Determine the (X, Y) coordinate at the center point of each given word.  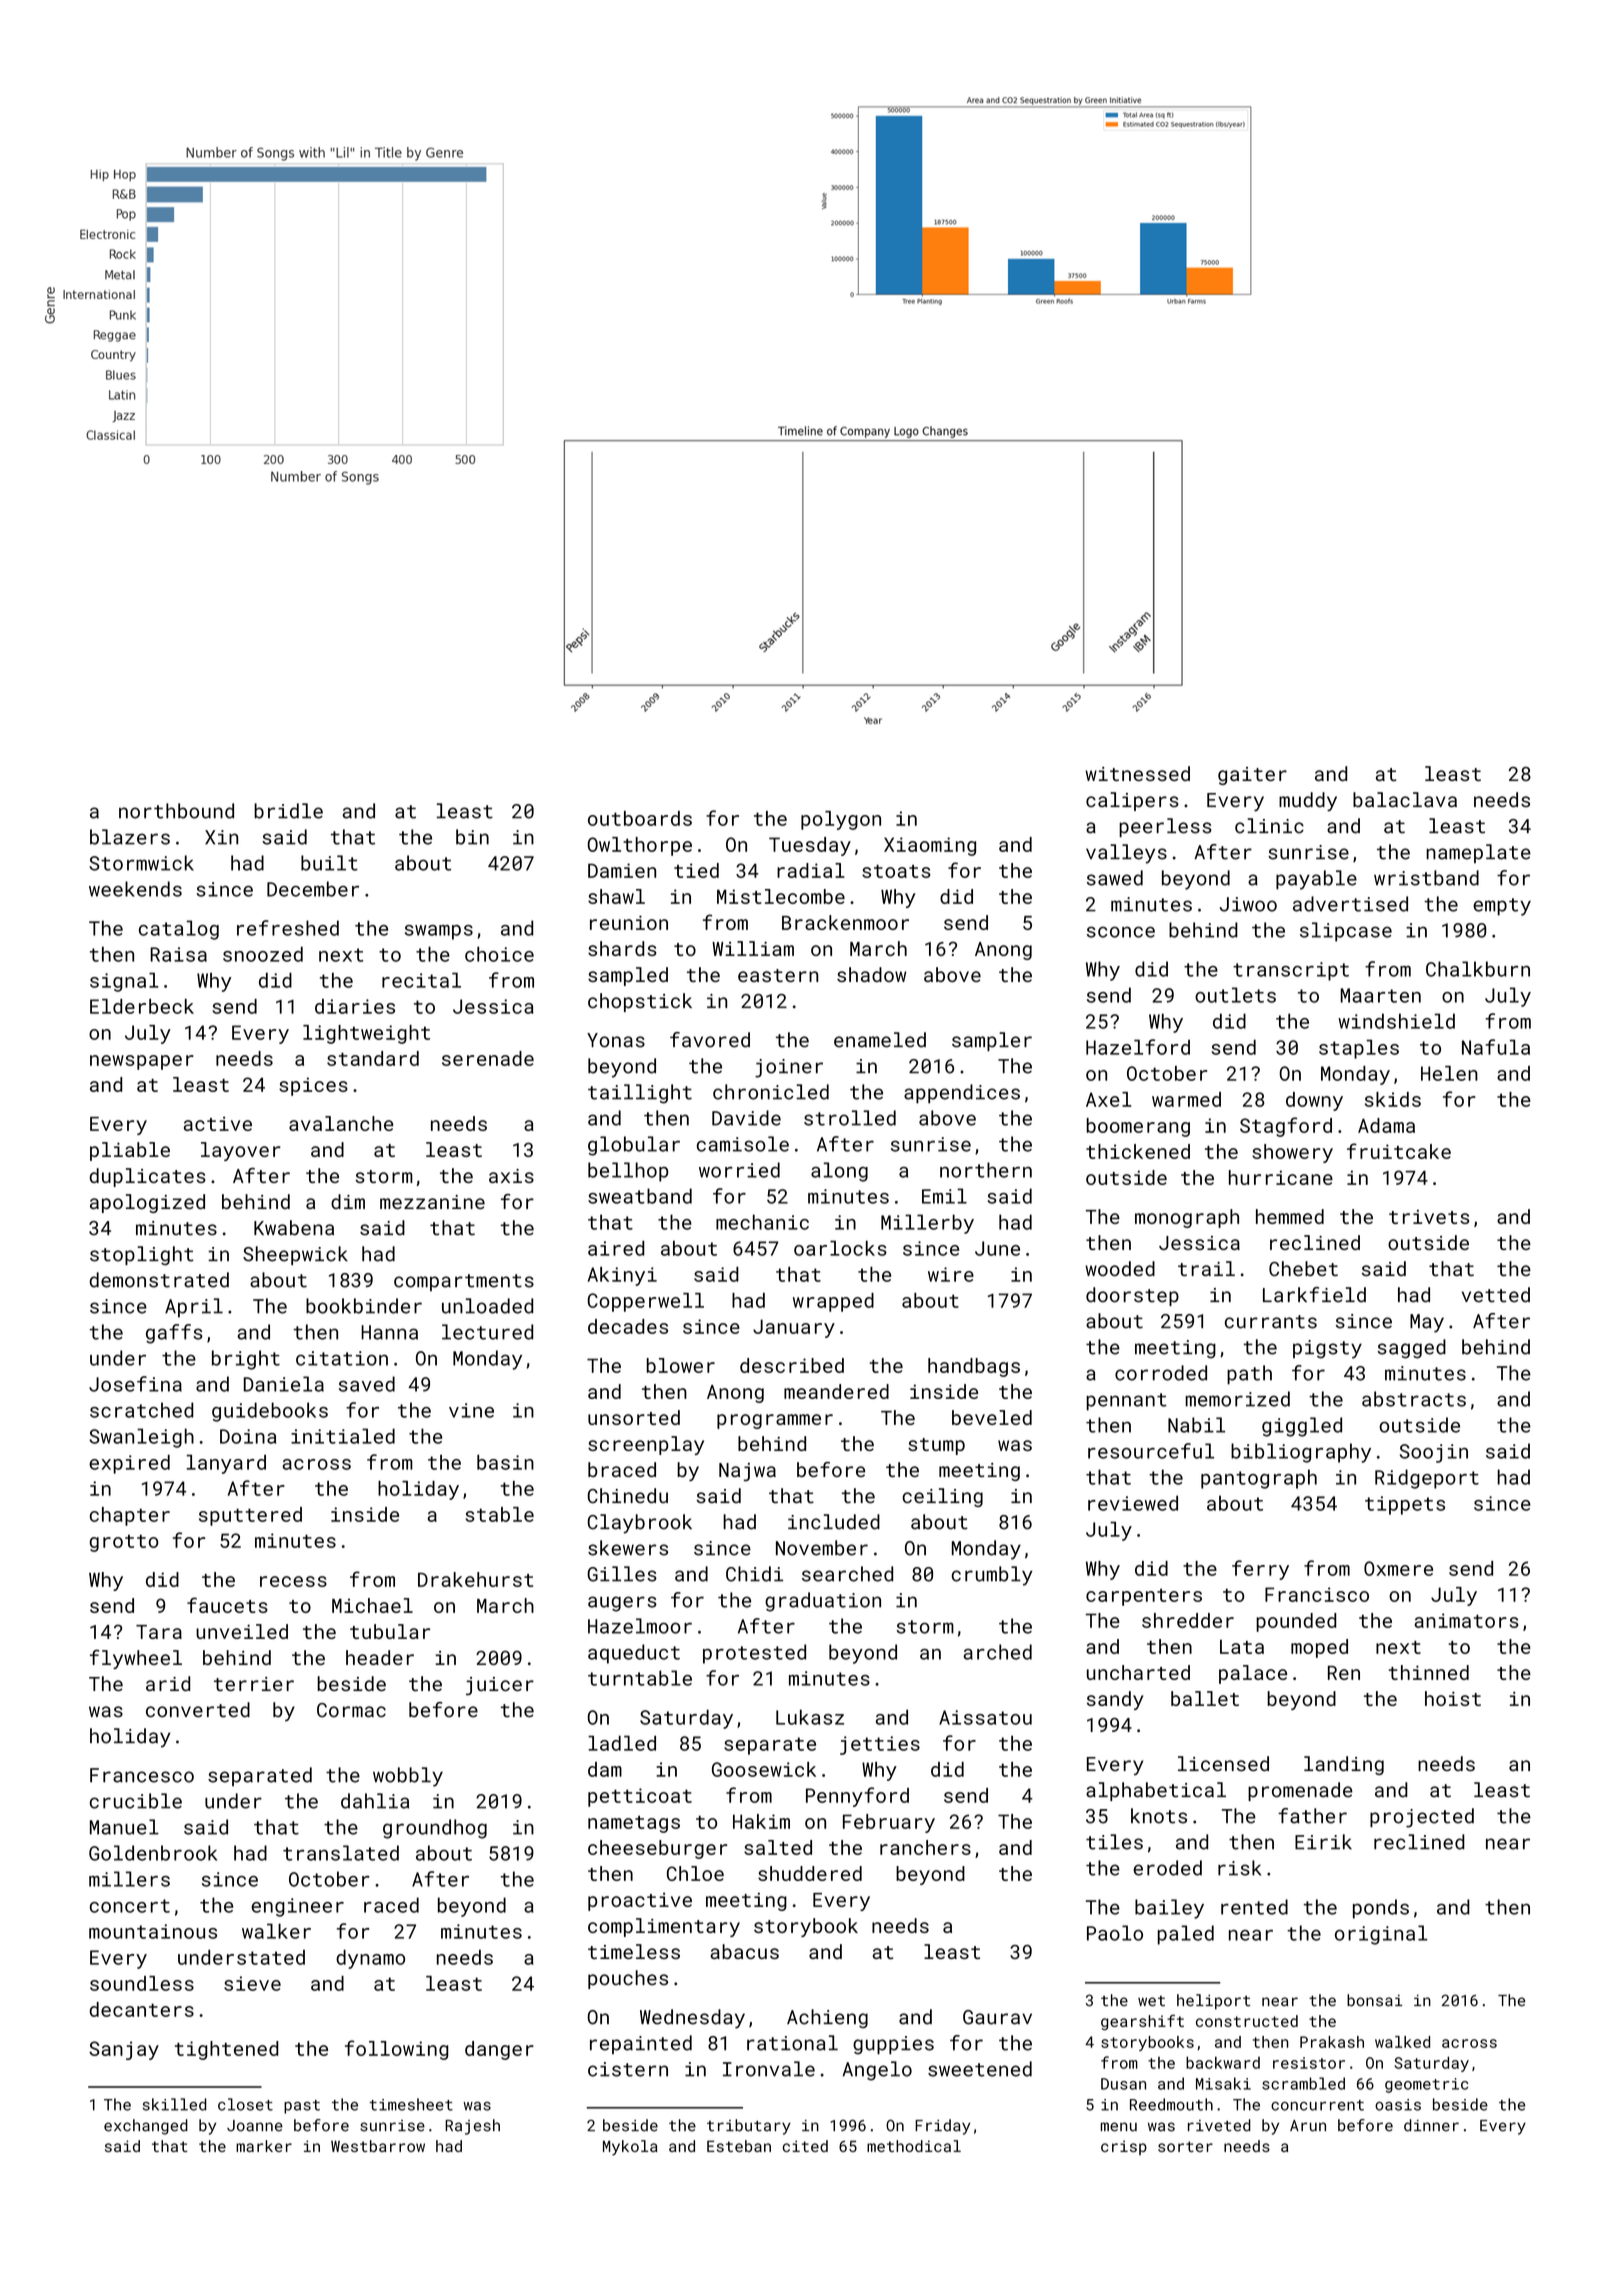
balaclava (1405, 800)
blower (681, 1365)
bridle (288, 811)
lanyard (226, 1464)
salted (778, 1847)
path (1249, 1375)
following (397, 2050)
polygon (841, 820)
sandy (1115, 1700)
